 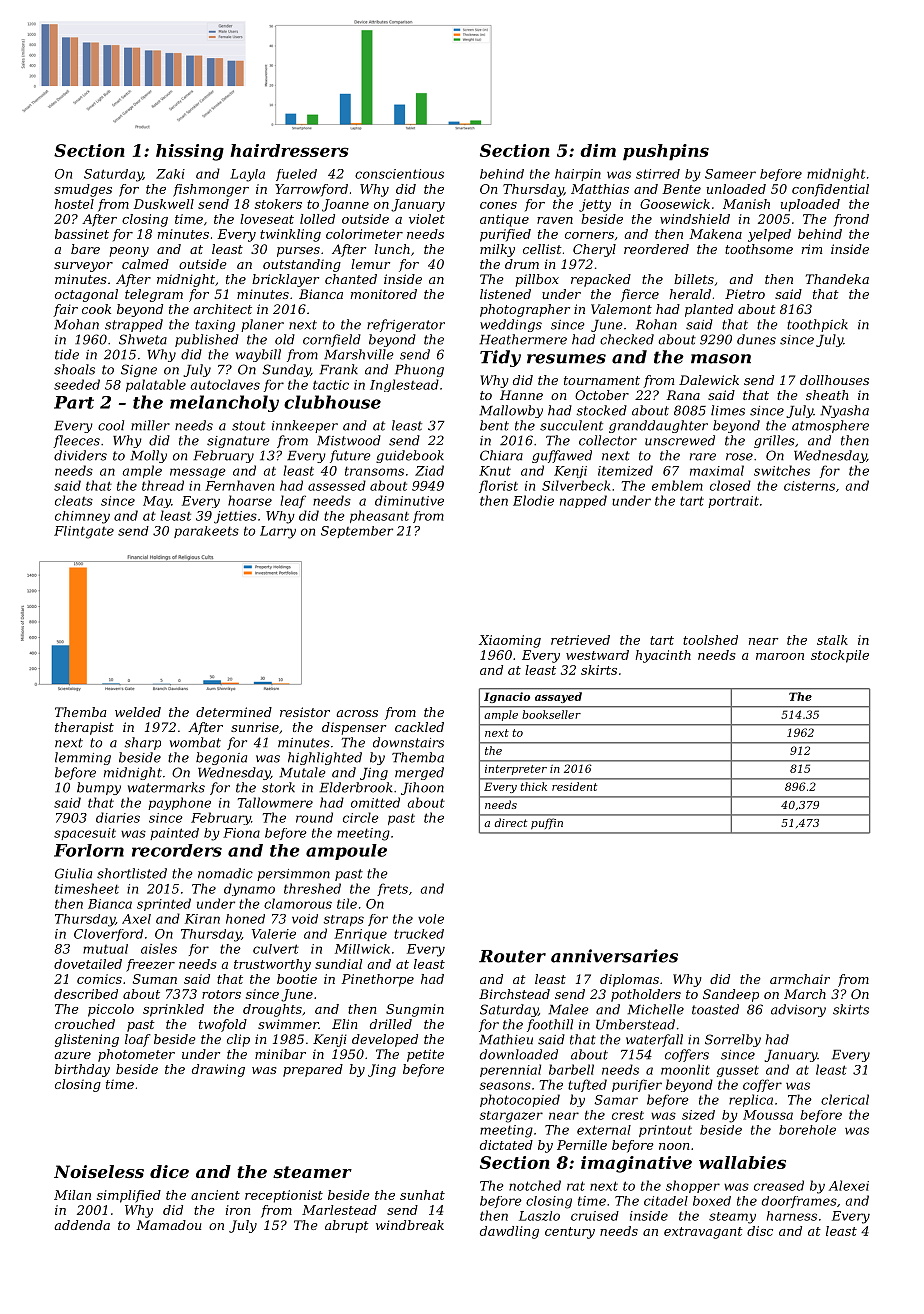 I want to click on rotors, so click(x=221, y=994).
